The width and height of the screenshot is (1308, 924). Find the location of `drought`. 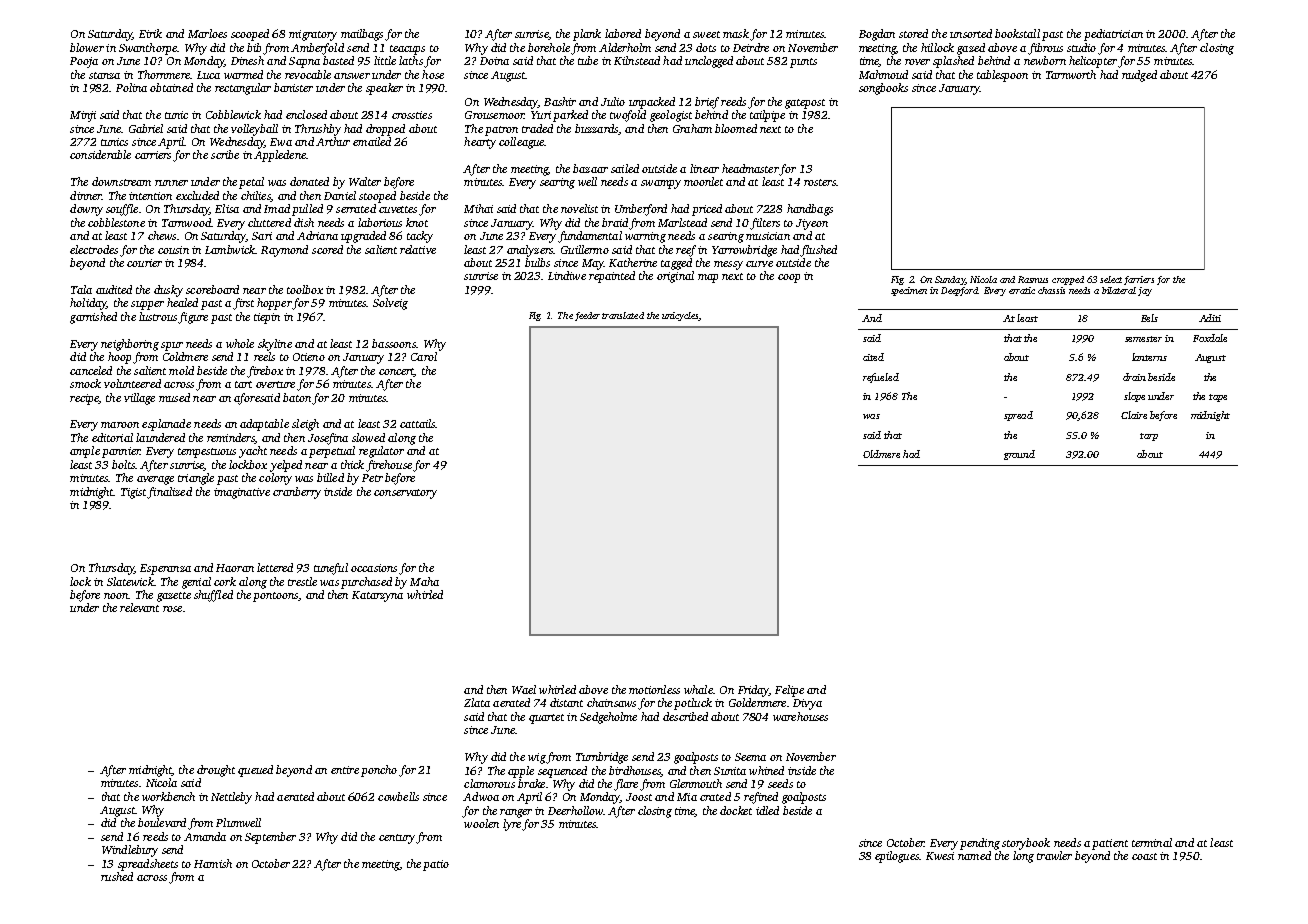

drought is located at coordinates (216, 771).
